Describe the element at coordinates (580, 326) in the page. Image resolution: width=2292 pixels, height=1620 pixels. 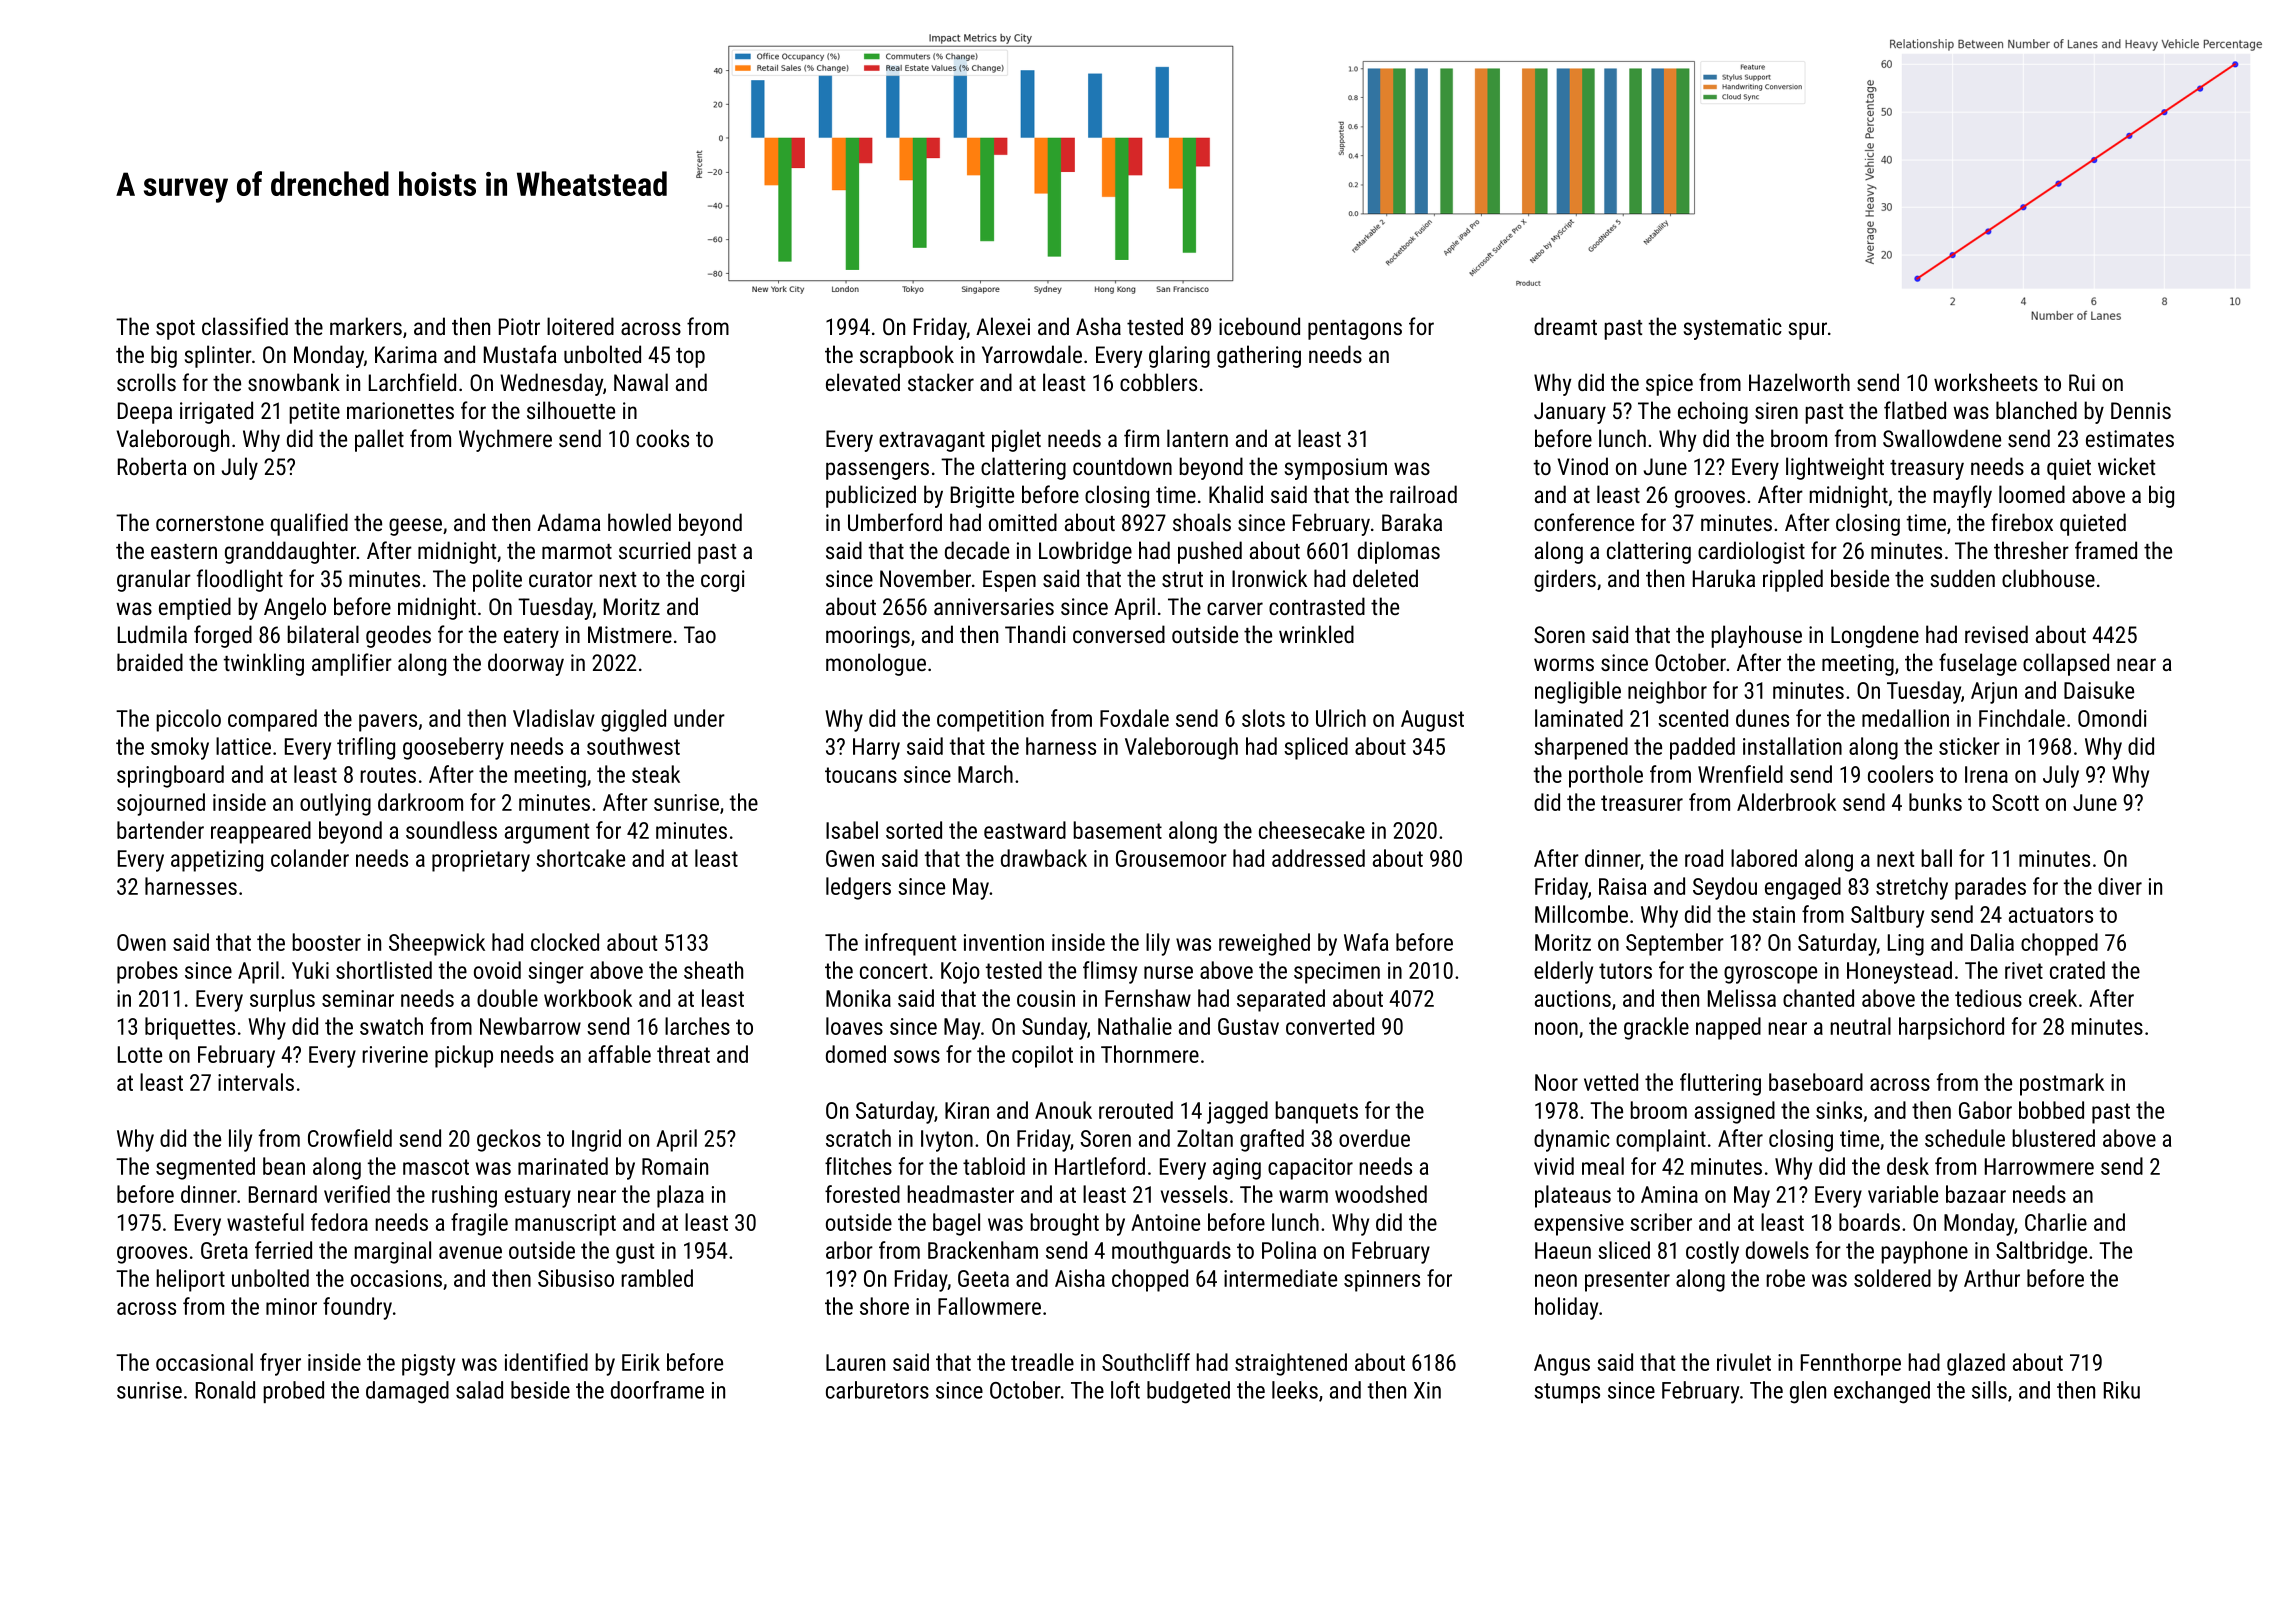
I see `loitered` at that location.
